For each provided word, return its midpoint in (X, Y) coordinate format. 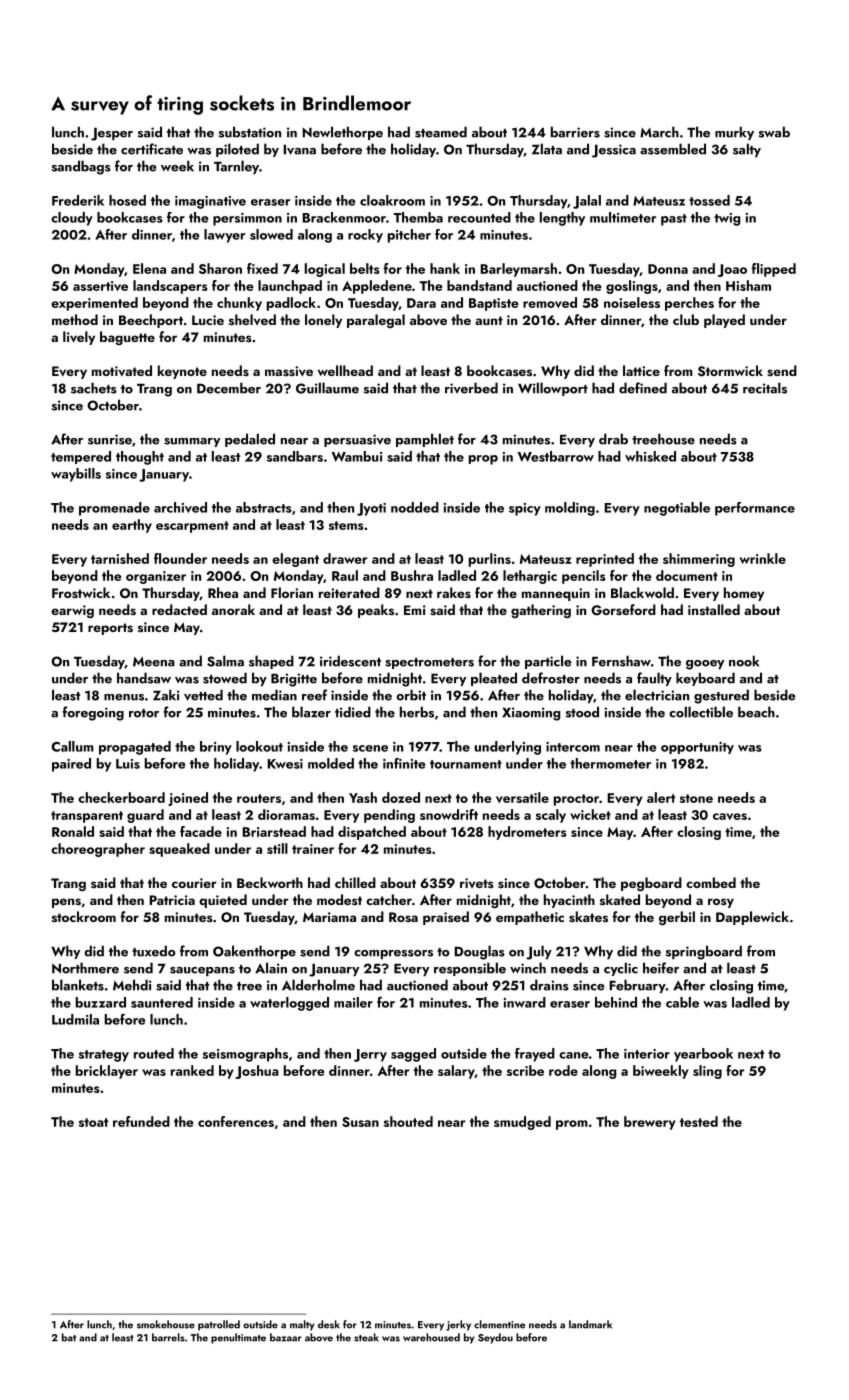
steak (366, 1337)
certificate (152, 149)
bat (69, 1337)
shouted (408, 1121)
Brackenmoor (344, 217)
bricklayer (107, 1072)
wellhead (345, 370)
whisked (650, 456)
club (686, 319)
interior (647, 1054)
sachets (94, 388)
